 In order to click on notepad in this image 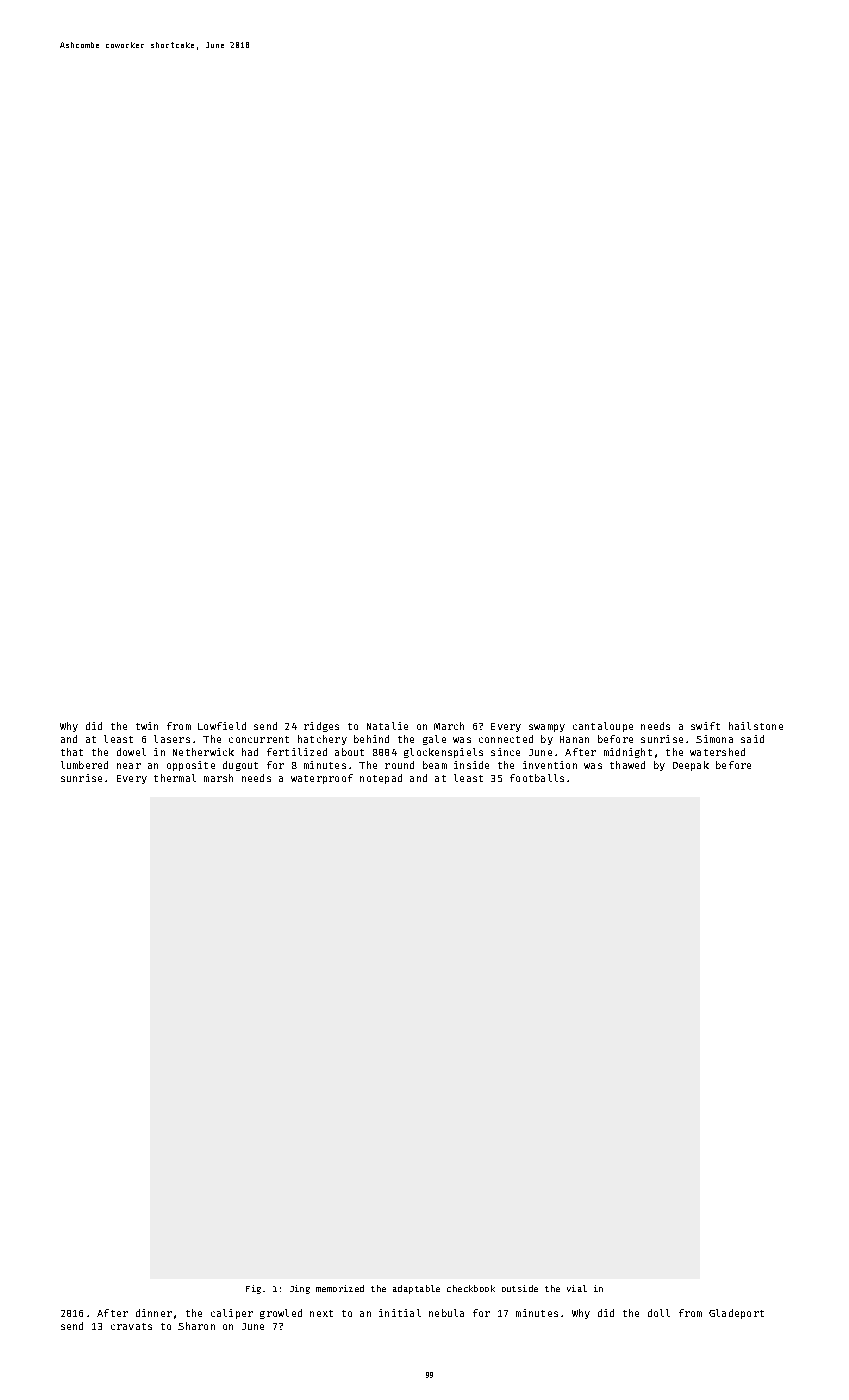, I will do `click(381, 779)`.
